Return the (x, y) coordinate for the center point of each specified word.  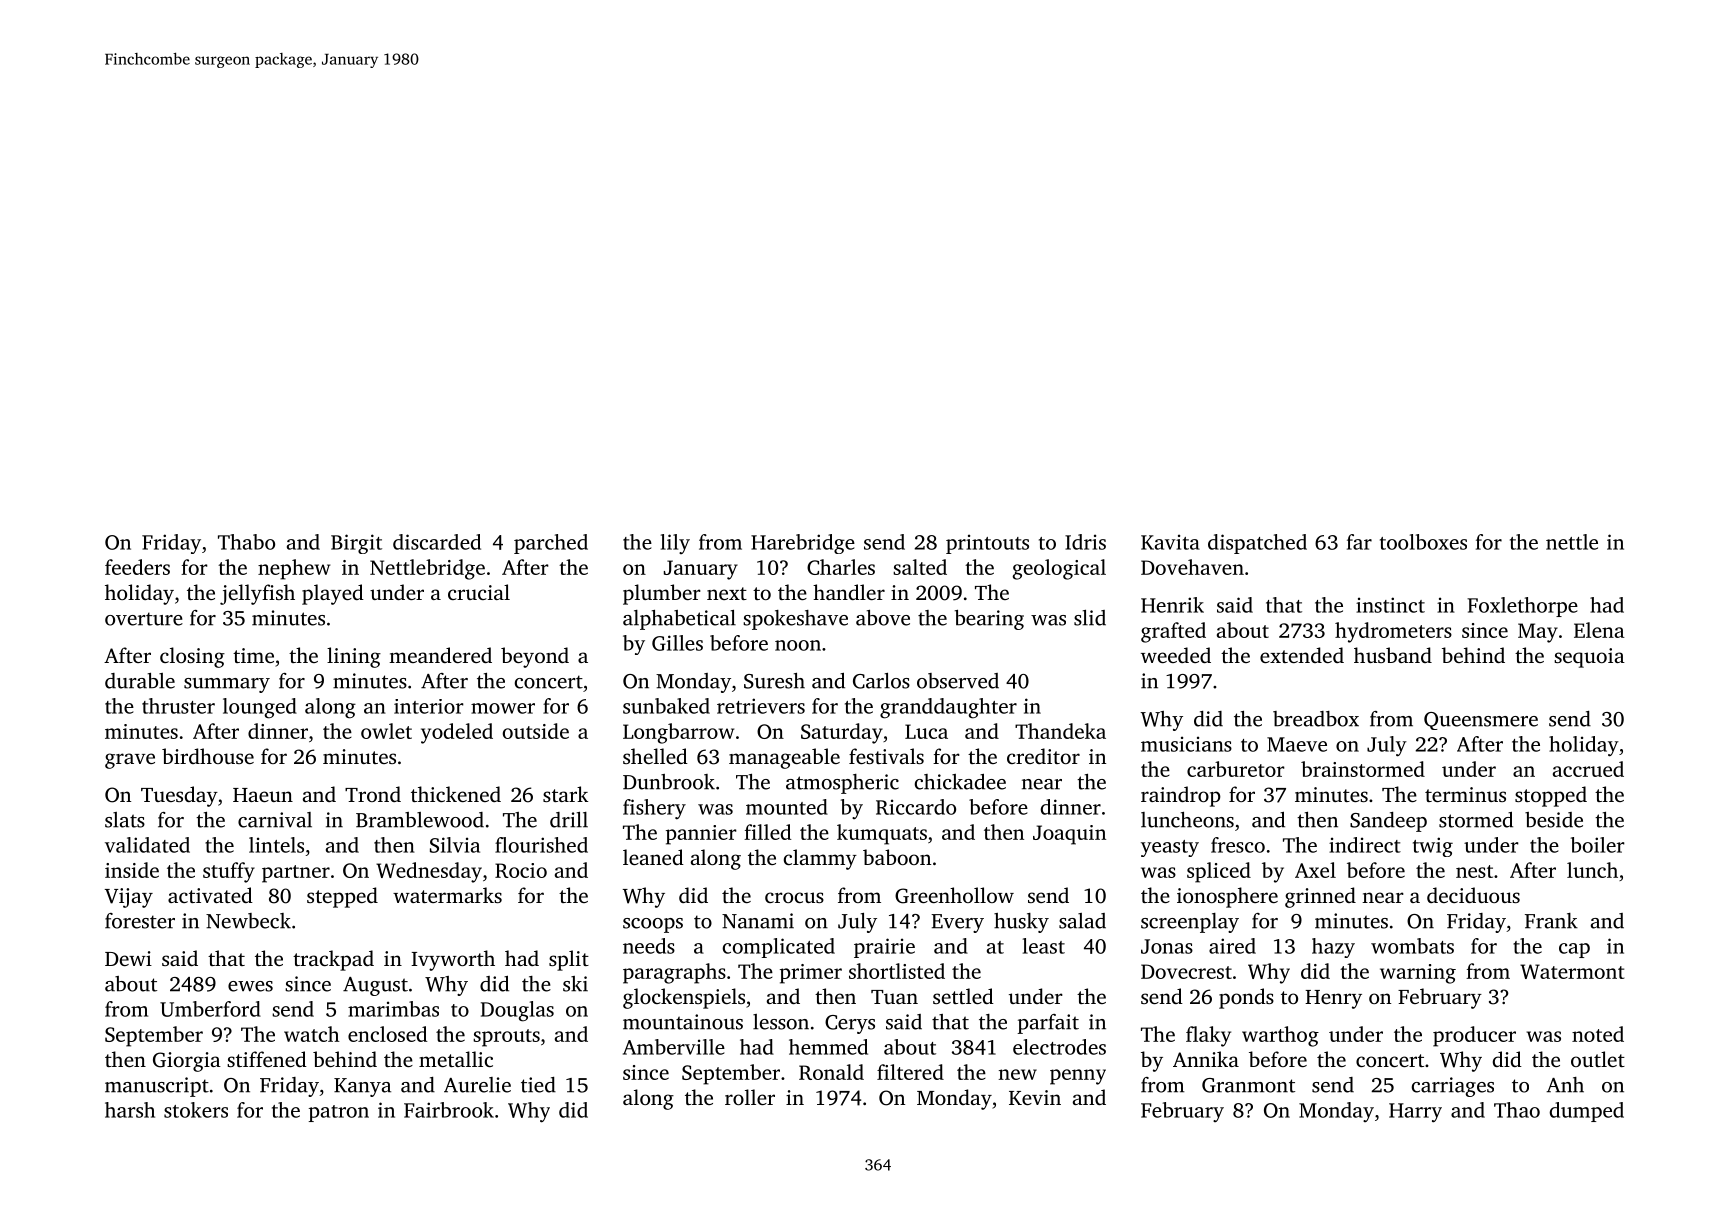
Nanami (758, 921)
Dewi (128, 958)
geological (1059, 569)
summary (227, 685)
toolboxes (1423, 542)
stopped (1551, 796)
